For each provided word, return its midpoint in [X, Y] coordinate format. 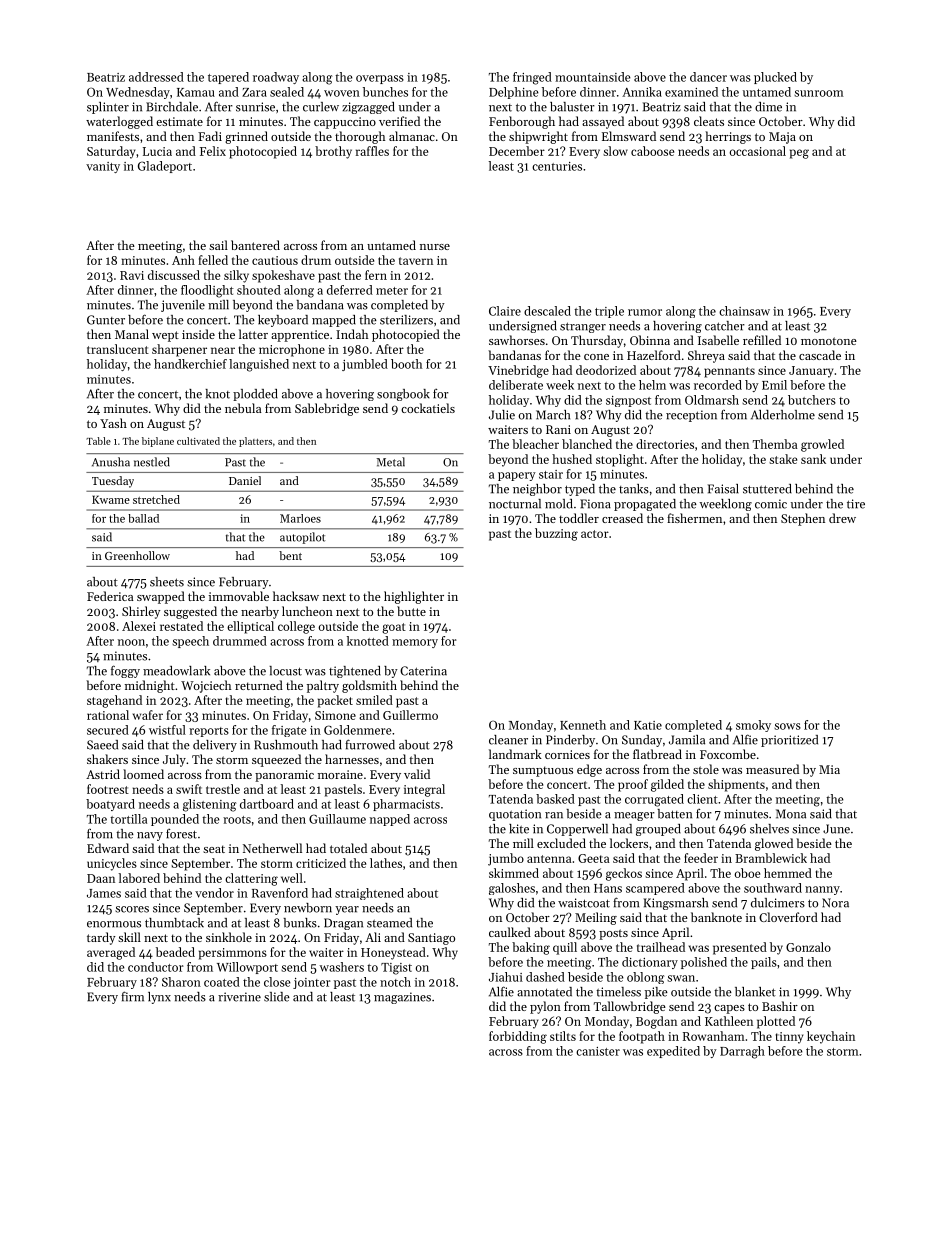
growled [822, 445]
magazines [402, 998]
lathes [386, 863]
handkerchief [190, 364]
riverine [239, 997]
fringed [532, 78]
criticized [321, 863]
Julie [502, 415]
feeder [701, 858]
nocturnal [515, 504]
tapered [228, 78]
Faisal [723, 489]
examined [691, 92]
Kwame [111, 499]
